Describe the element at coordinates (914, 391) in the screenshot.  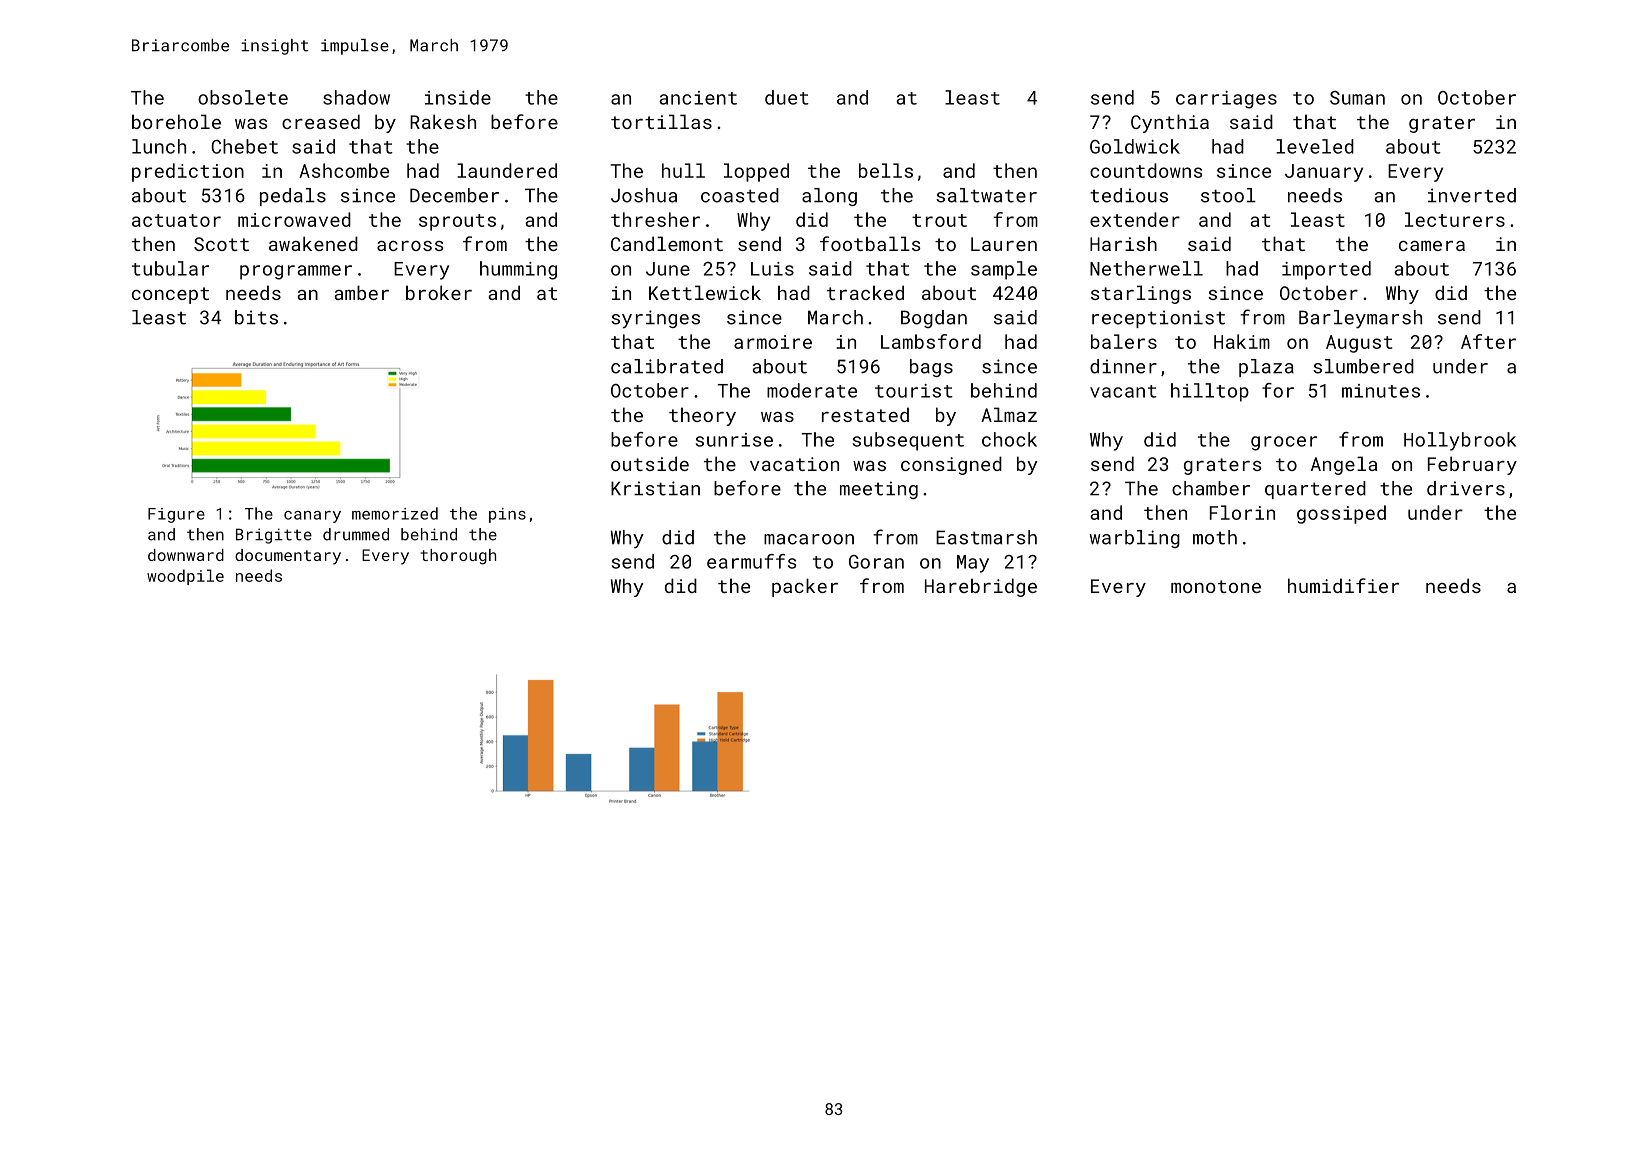
I see `tourist` at that location.
